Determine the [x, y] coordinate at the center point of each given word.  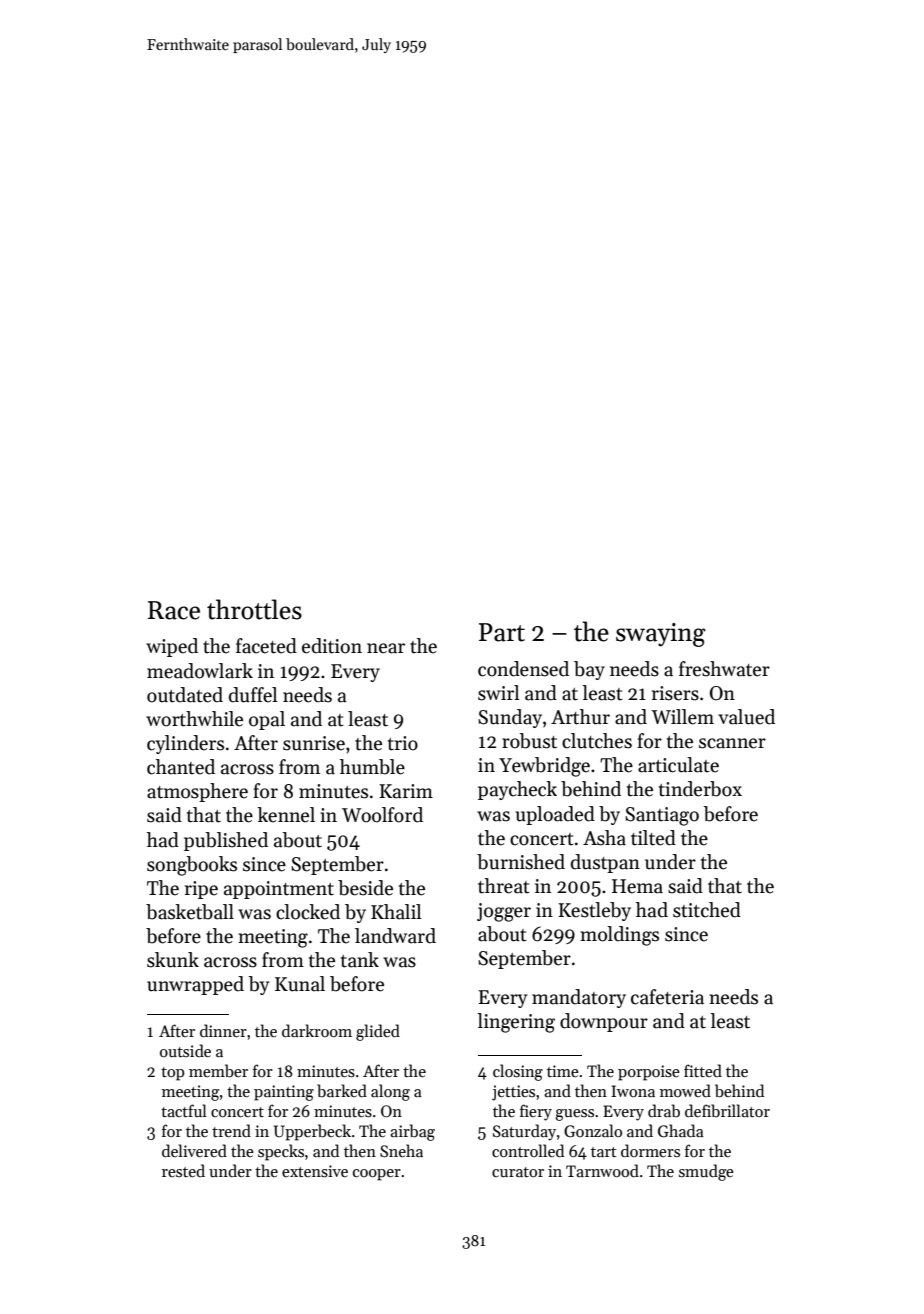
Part [502, 632]
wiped [172, 647]
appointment [279, 890]
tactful [184, 1110]
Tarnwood [602, 1170]
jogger [504, 912]
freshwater [724, 669]
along [390, 1092]
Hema [637, 886]
